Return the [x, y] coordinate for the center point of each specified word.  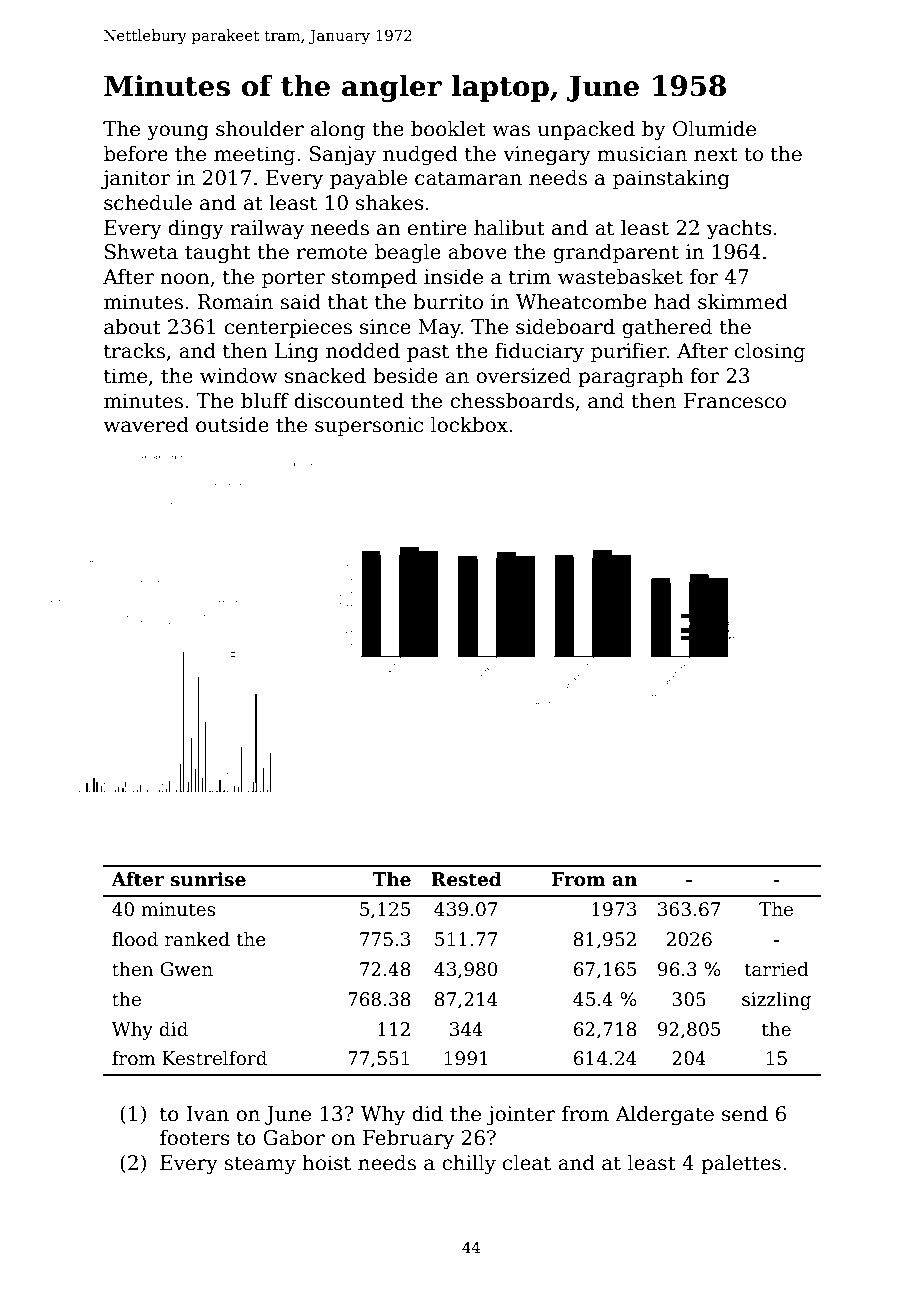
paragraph [631, 377]
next [716, 154]
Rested [466, 879]
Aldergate [664, 1115]
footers [195, 1137]
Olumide [714, 128]
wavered [146, 424]
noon [185, 279]
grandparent [616, 253]
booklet [448, 128]
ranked [197, 939]
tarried [776, 969]
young [178, 133]
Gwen [186, 969]
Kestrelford [214, 1058]
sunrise [208, 879]
